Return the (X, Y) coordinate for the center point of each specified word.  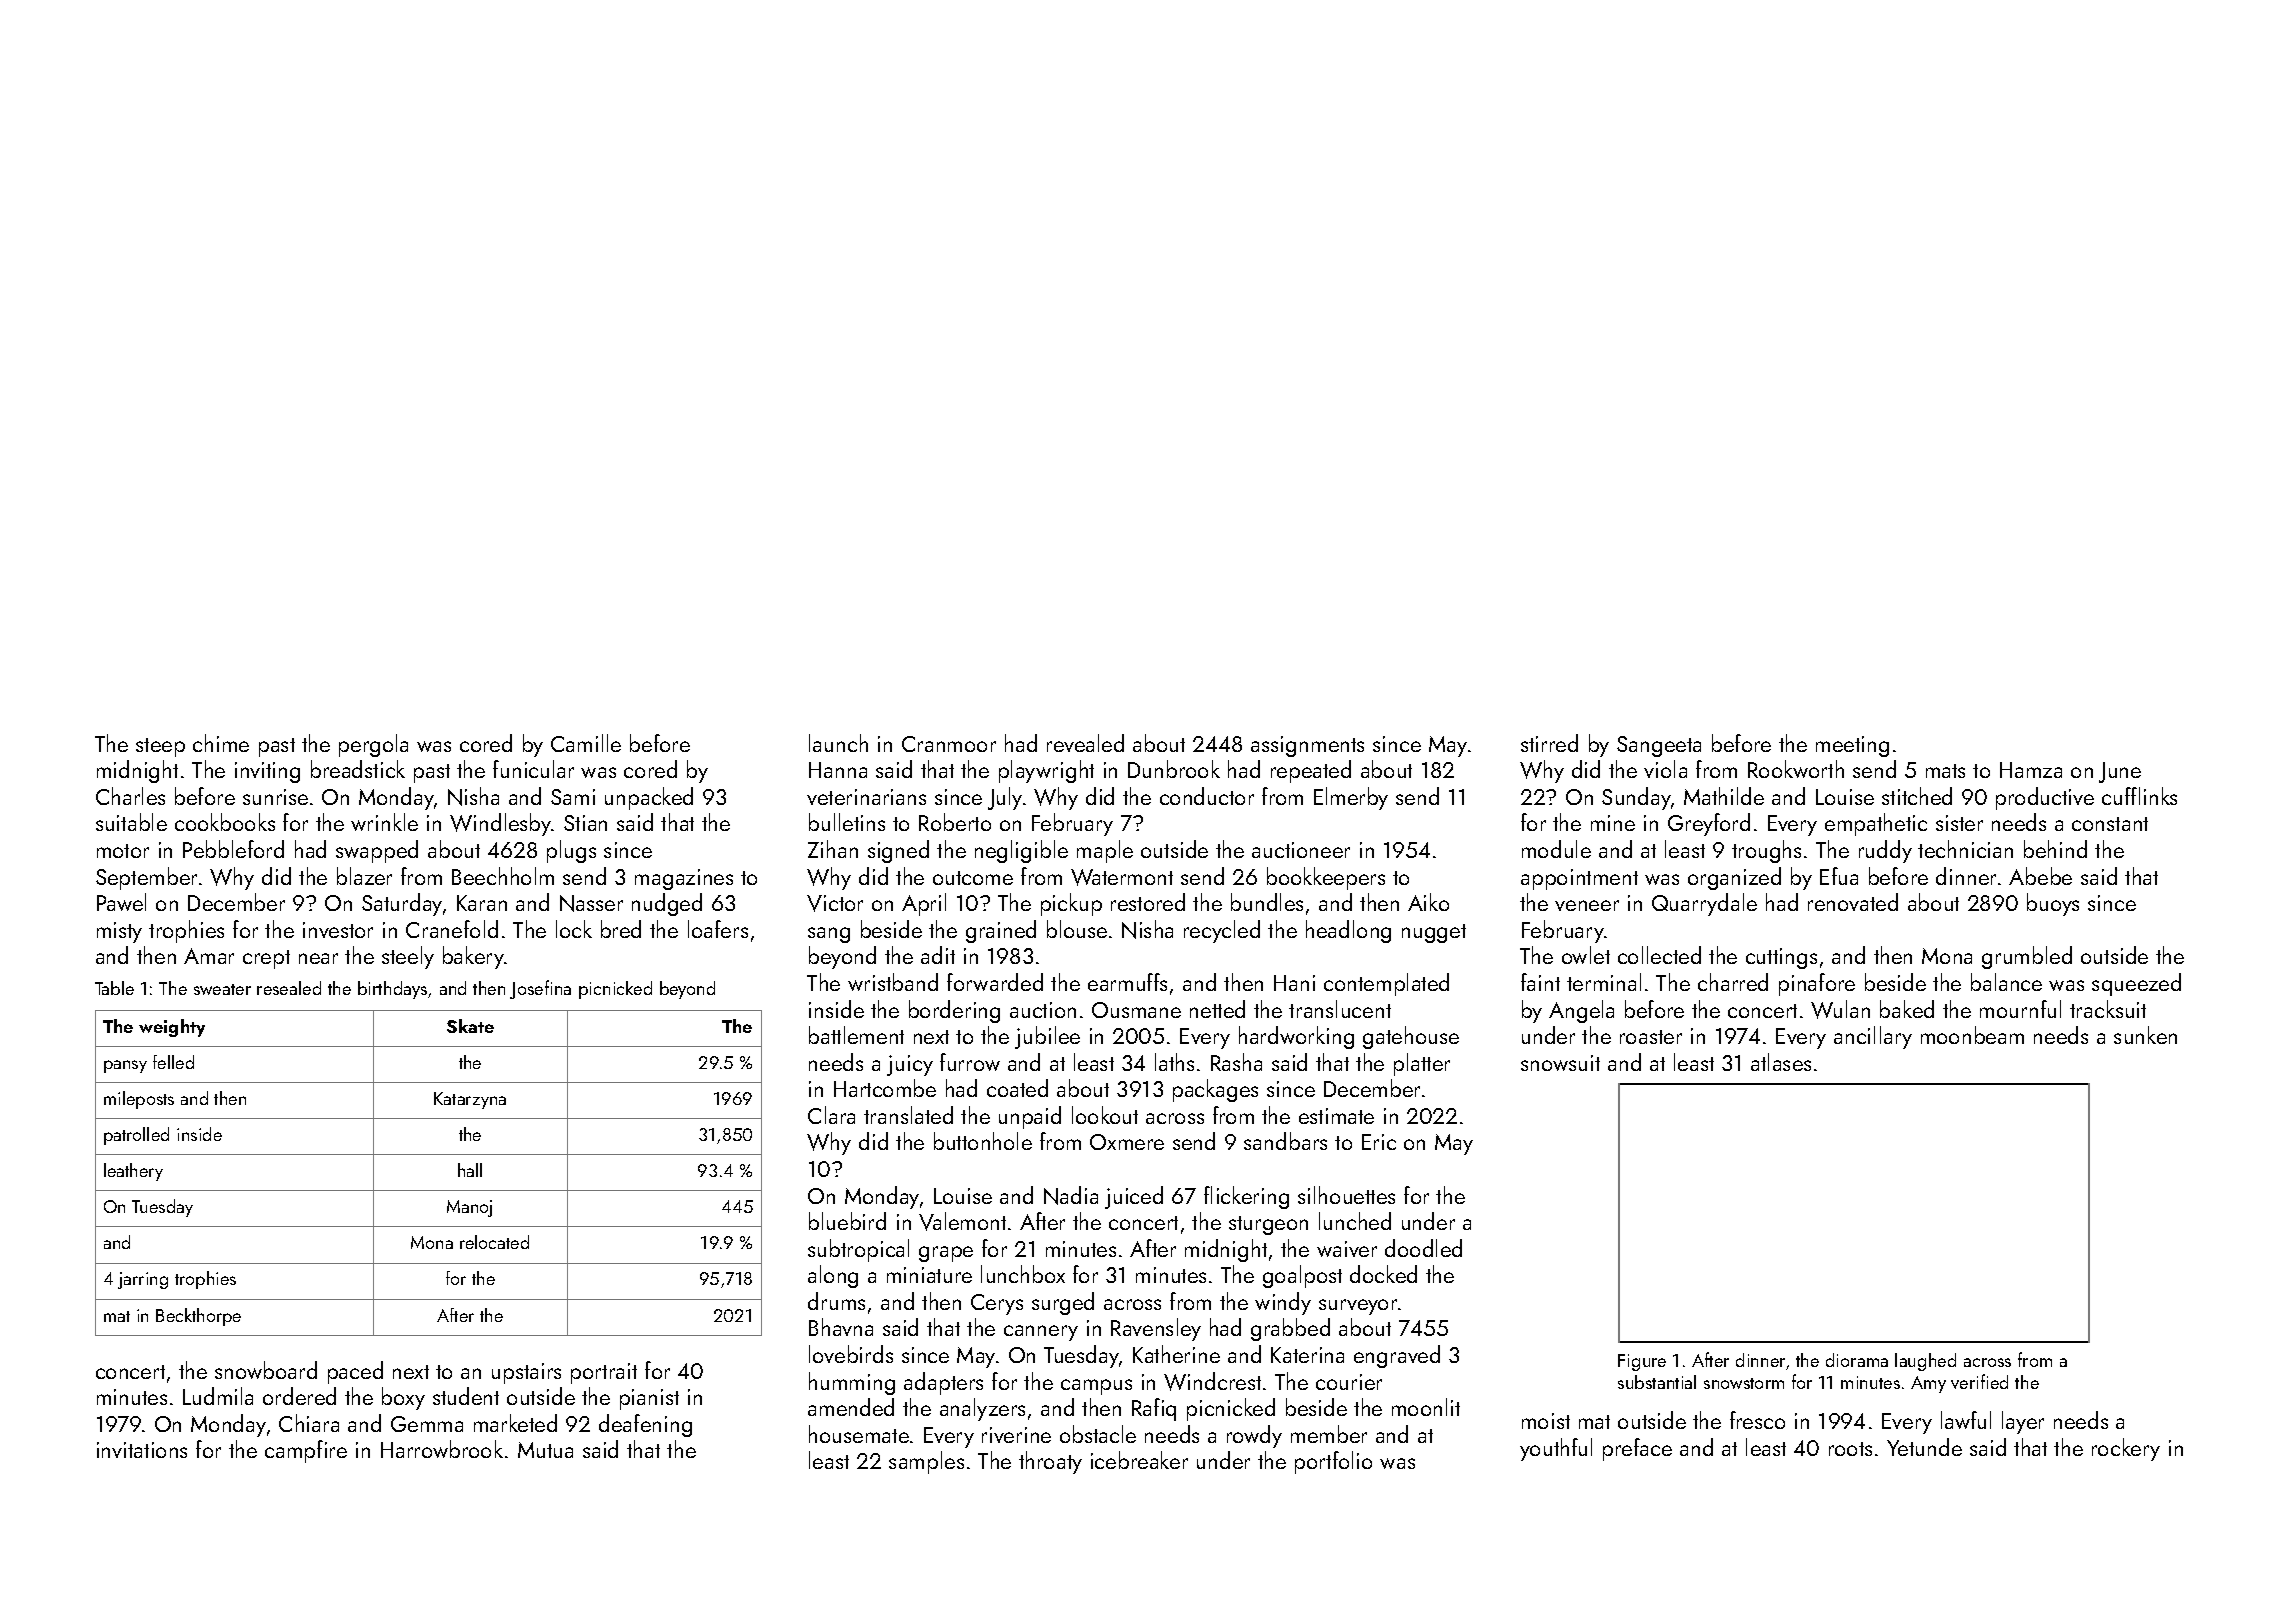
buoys (2053, 904)
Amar (209, 956)
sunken (2145, 1035)
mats (1945, 771)
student (466, 1396)
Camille (586, 743)
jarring (143, 1280)
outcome (973, 878)
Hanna (838, 770)
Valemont (962, 1221)
